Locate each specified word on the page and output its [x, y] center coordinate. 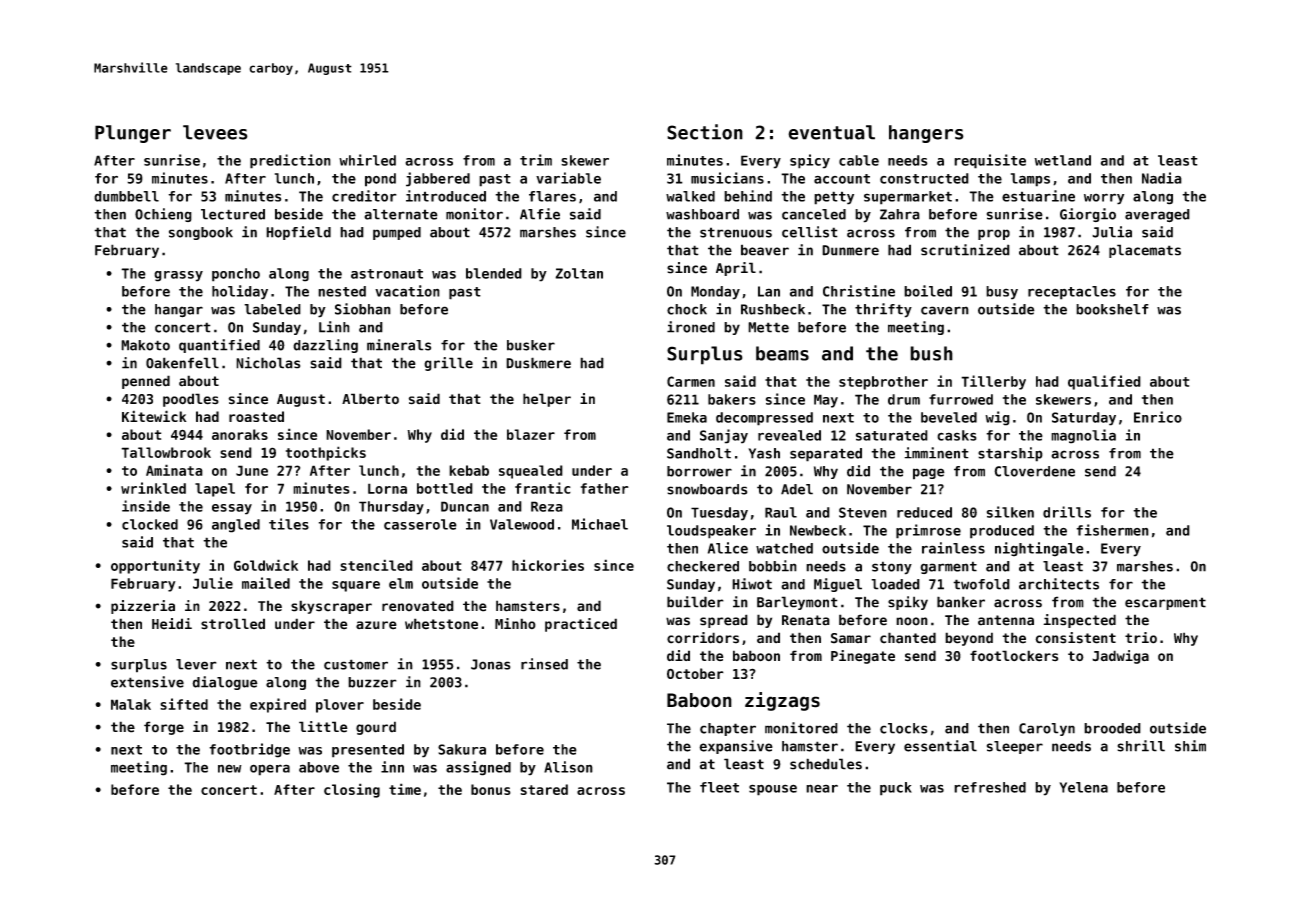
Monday [715, 293]
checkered [703, 566]
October [695, 673]
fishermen [1112, 530]
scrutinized [965, 250]
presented [368, 751]
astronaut [387, 274]
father [605, 488]
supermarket [908, 198]
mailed [266, 583]
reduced [924, 512]
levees [215, 132]
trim [536, 160]
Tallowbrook [166, 452]
